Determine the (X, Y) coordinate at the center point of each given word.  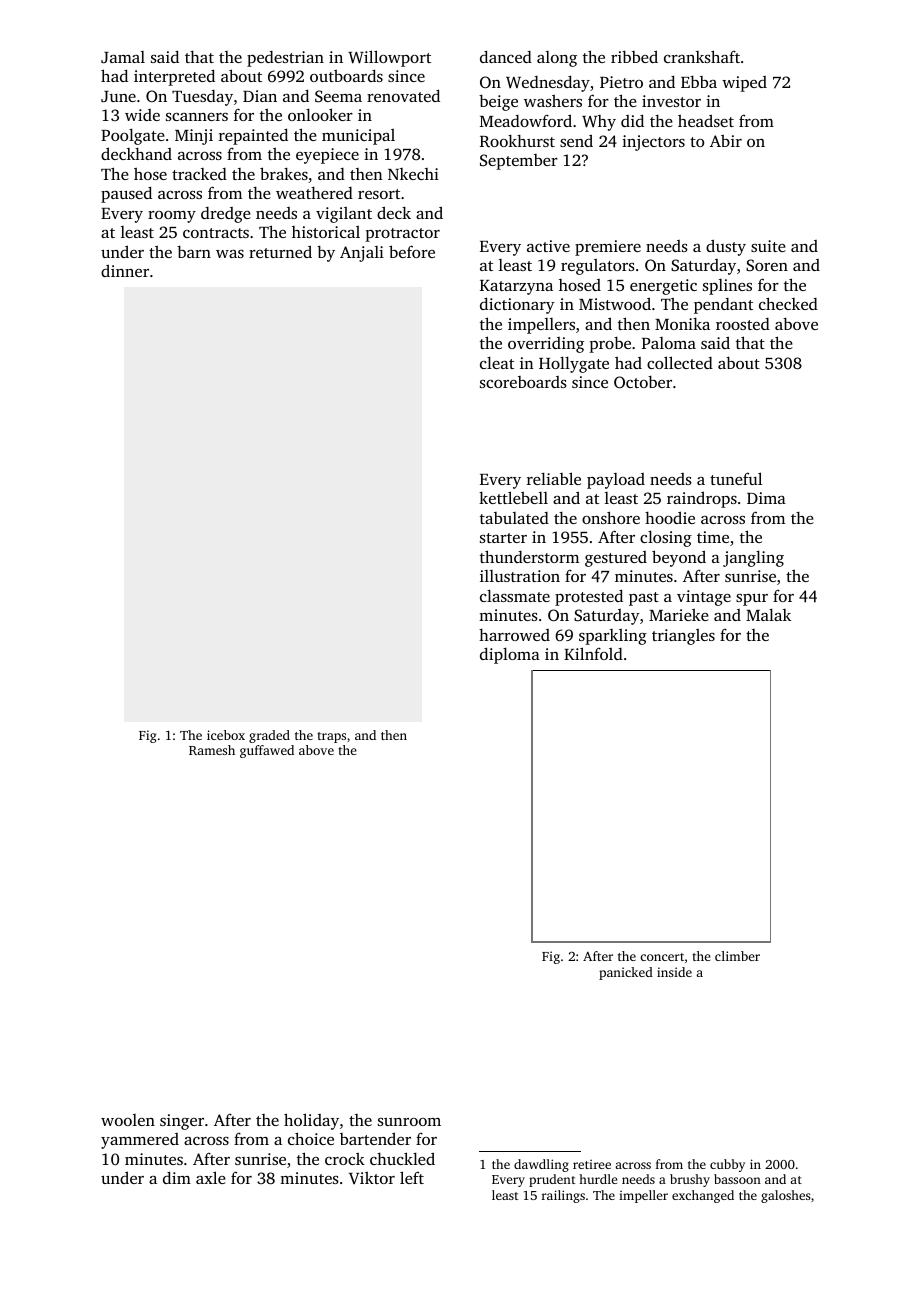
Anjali (362, 254)
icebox (226, 735)
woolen (128, 1120)
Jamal (123, 57)
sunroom (409, 1122)
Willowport (389, 58)
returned (280, 251)
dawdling (541, 1165)
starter (503, 538)
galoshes (786, 1196)
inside (674, 972)
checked (788, 303)
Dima (766, 498)
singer (182, 1122)
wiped (744, 84)
